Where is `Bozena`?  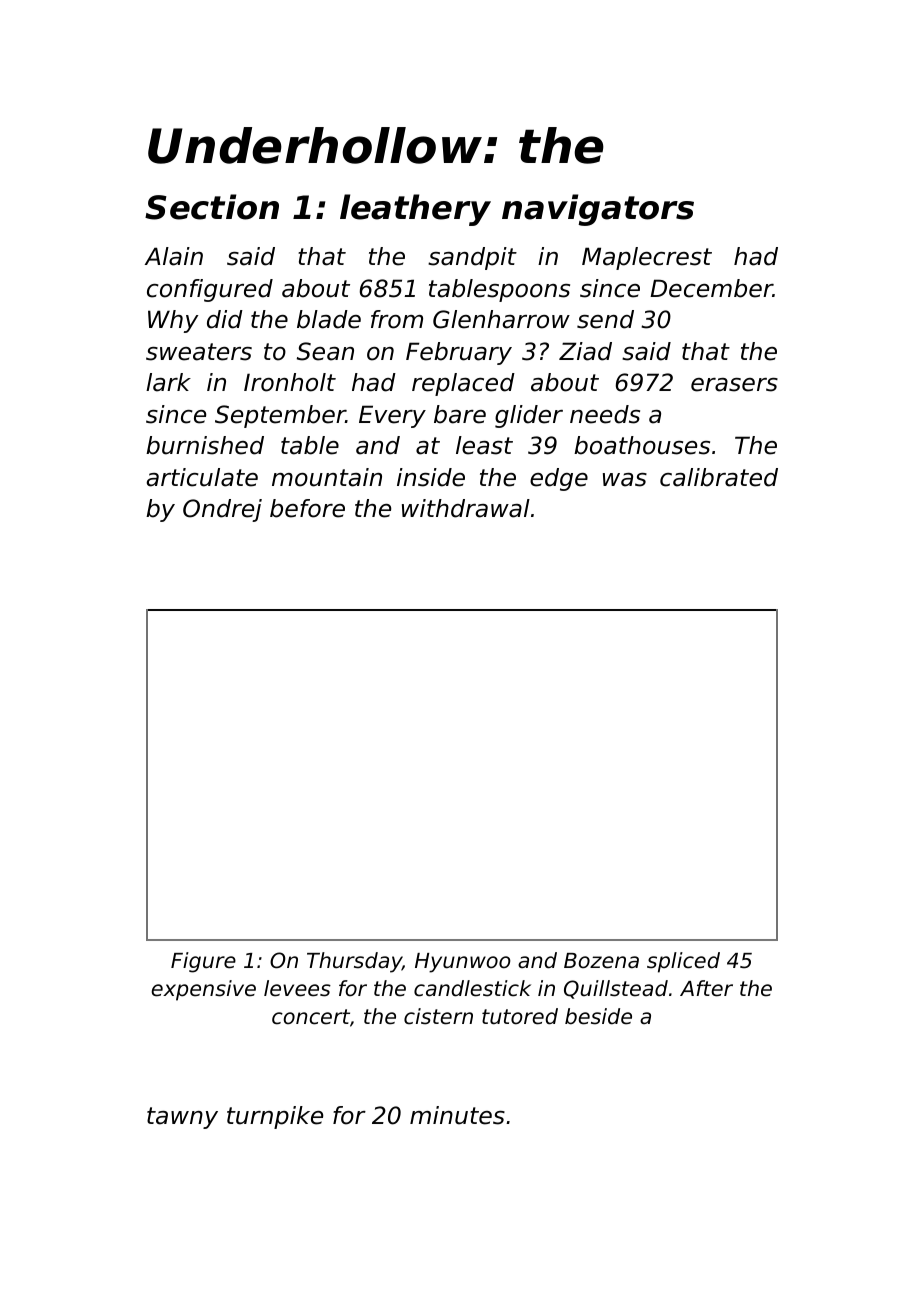
Bozena is located at coordinates (601, 961).
